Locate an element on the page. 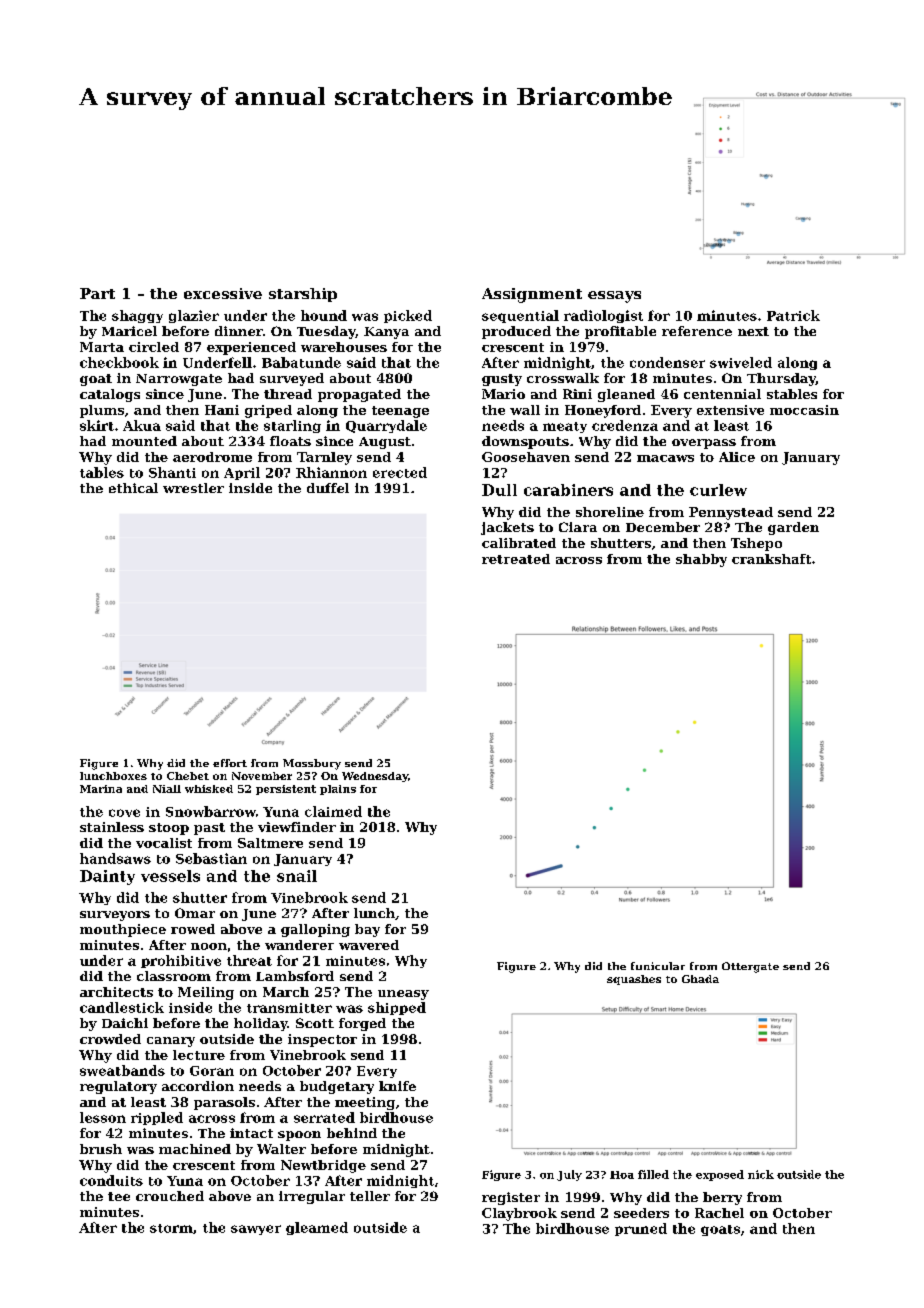  wrestler is located at coordinates (193, 488).
